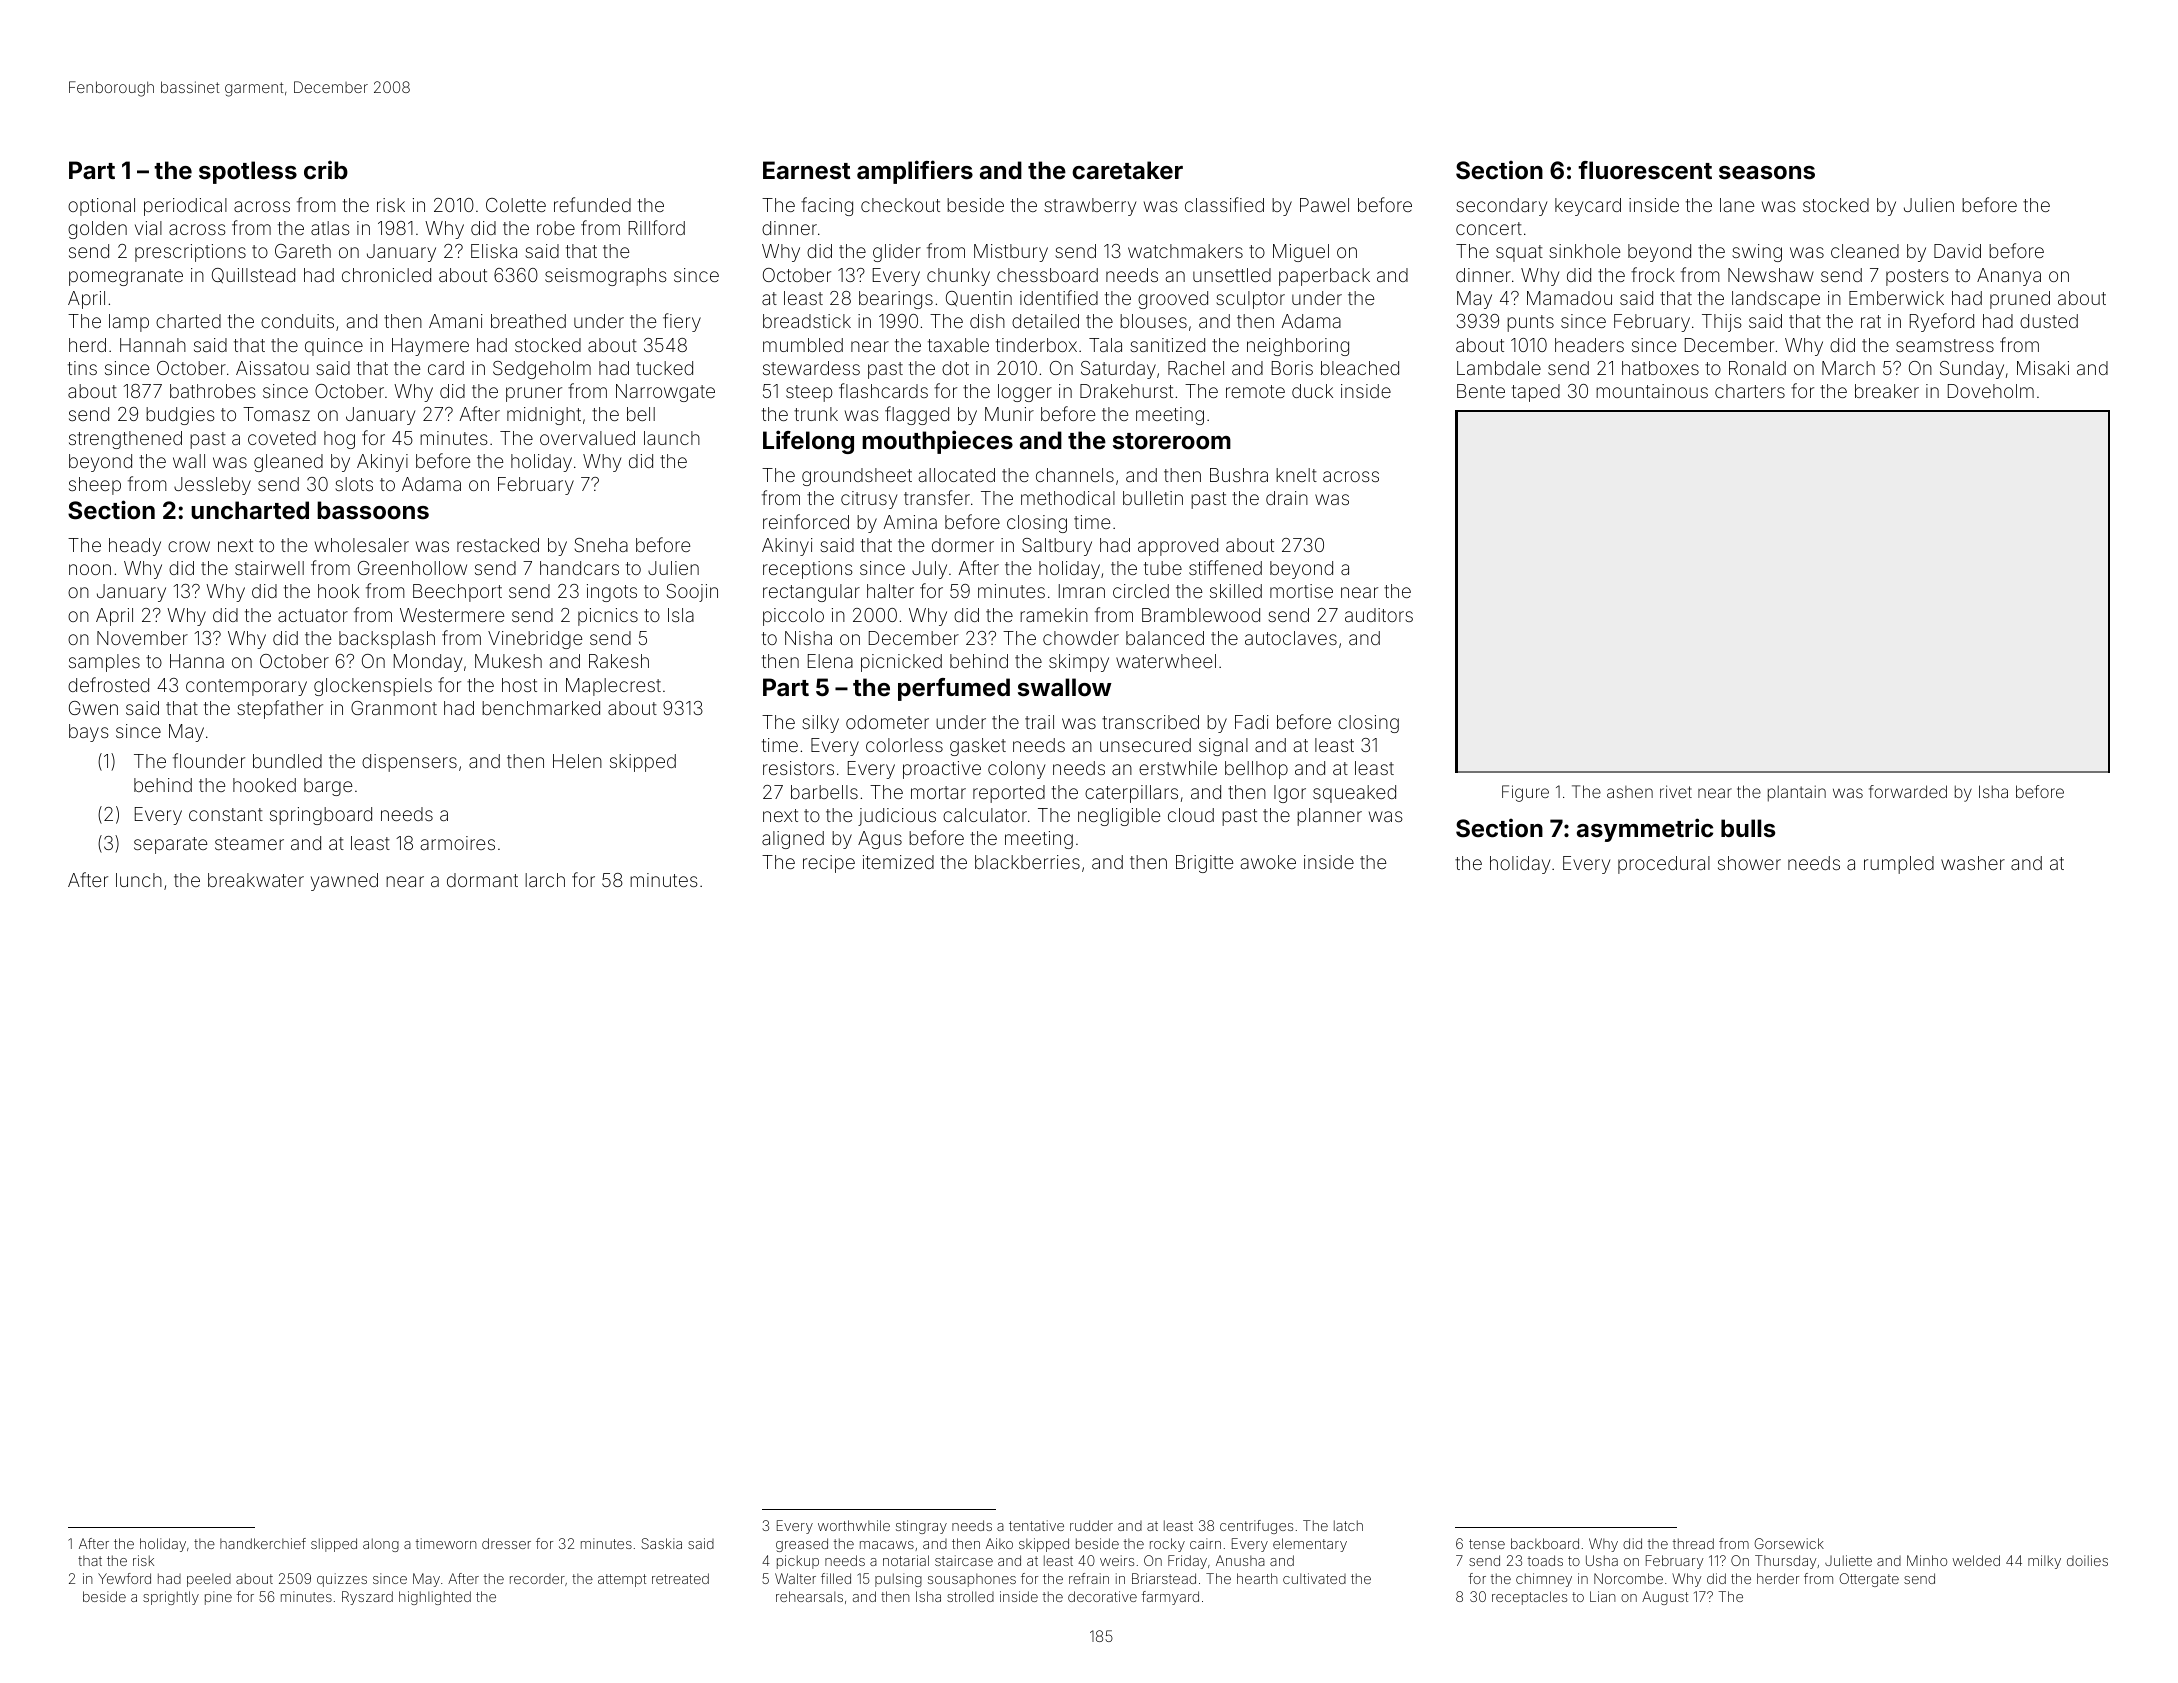  What do you see at coordinates (1991, 391) in the screenshot?
I see `Doveholm` at bounding box center [1991, 391].
